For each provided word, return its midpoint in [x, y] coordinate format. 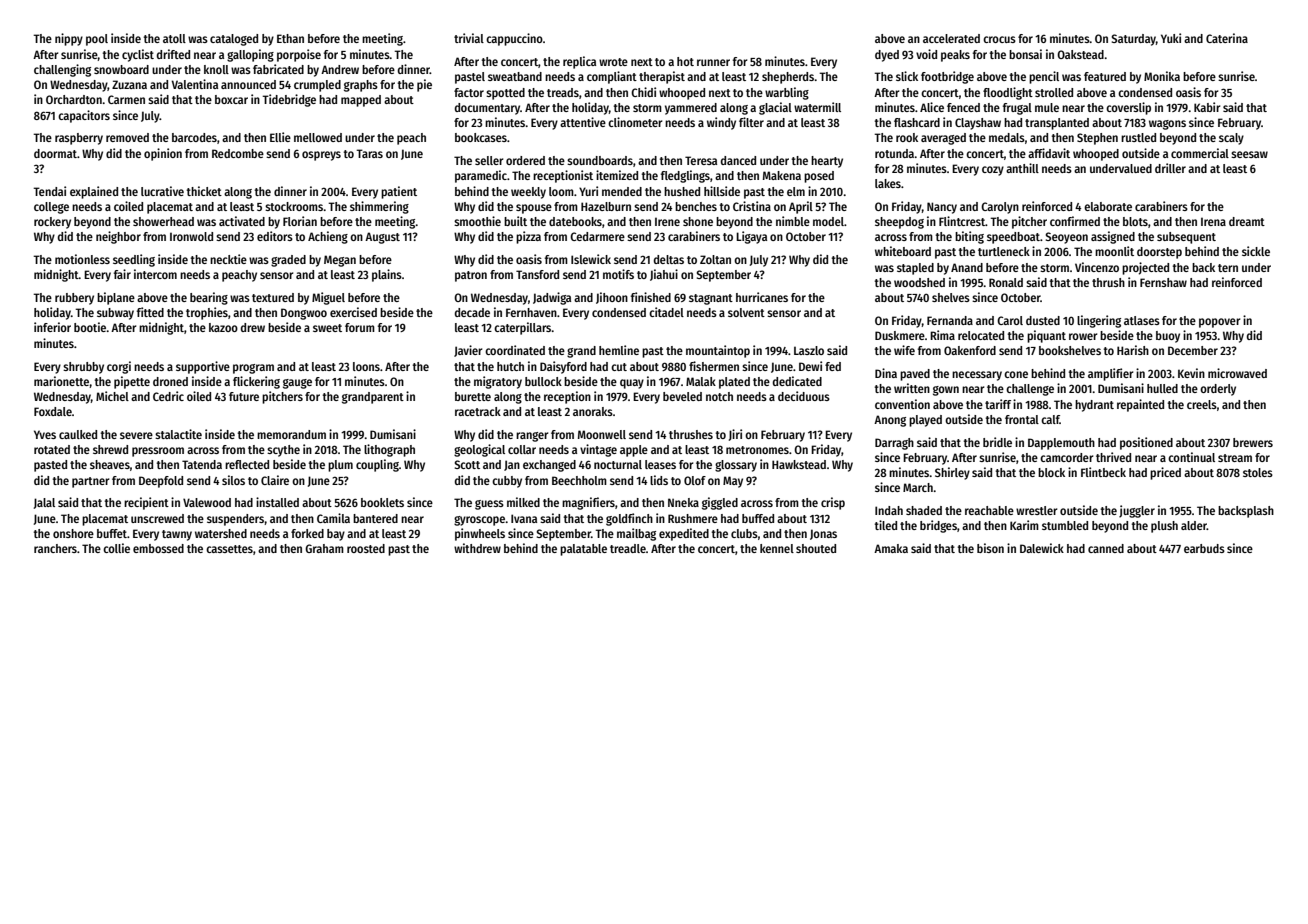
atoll [174, 38]
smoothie [477, 221]
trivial [469, 38]
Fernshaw [1163, 282]
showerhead [163, 221]
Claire [275, 480]
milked [523, 502]
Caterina [1227, 38]
